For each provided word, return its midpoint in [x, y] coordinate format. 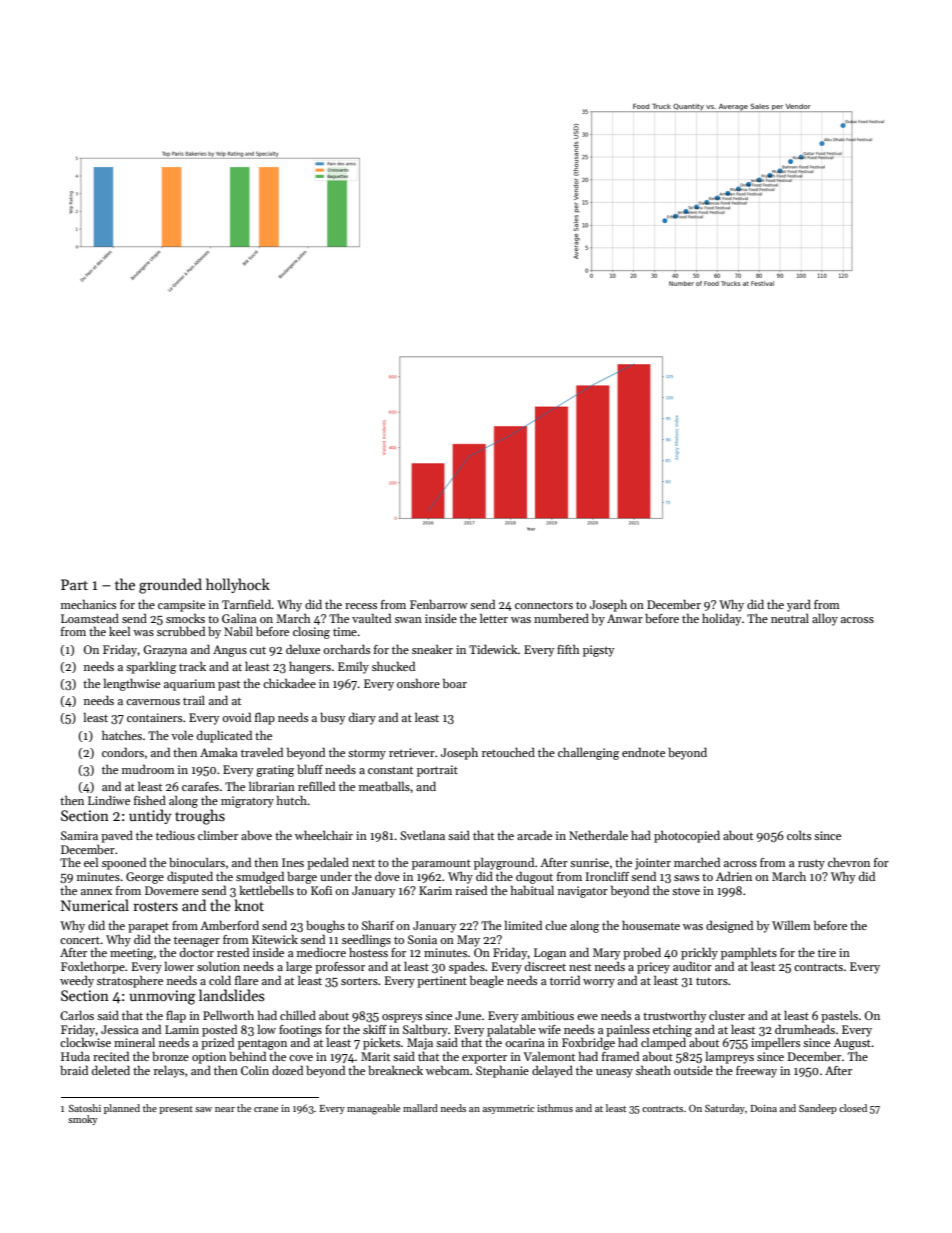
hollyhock [238, 585]
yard [799, 605]
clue [556, 925]
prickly [699, 953]
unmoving [162, 997]
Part [74, 584]
